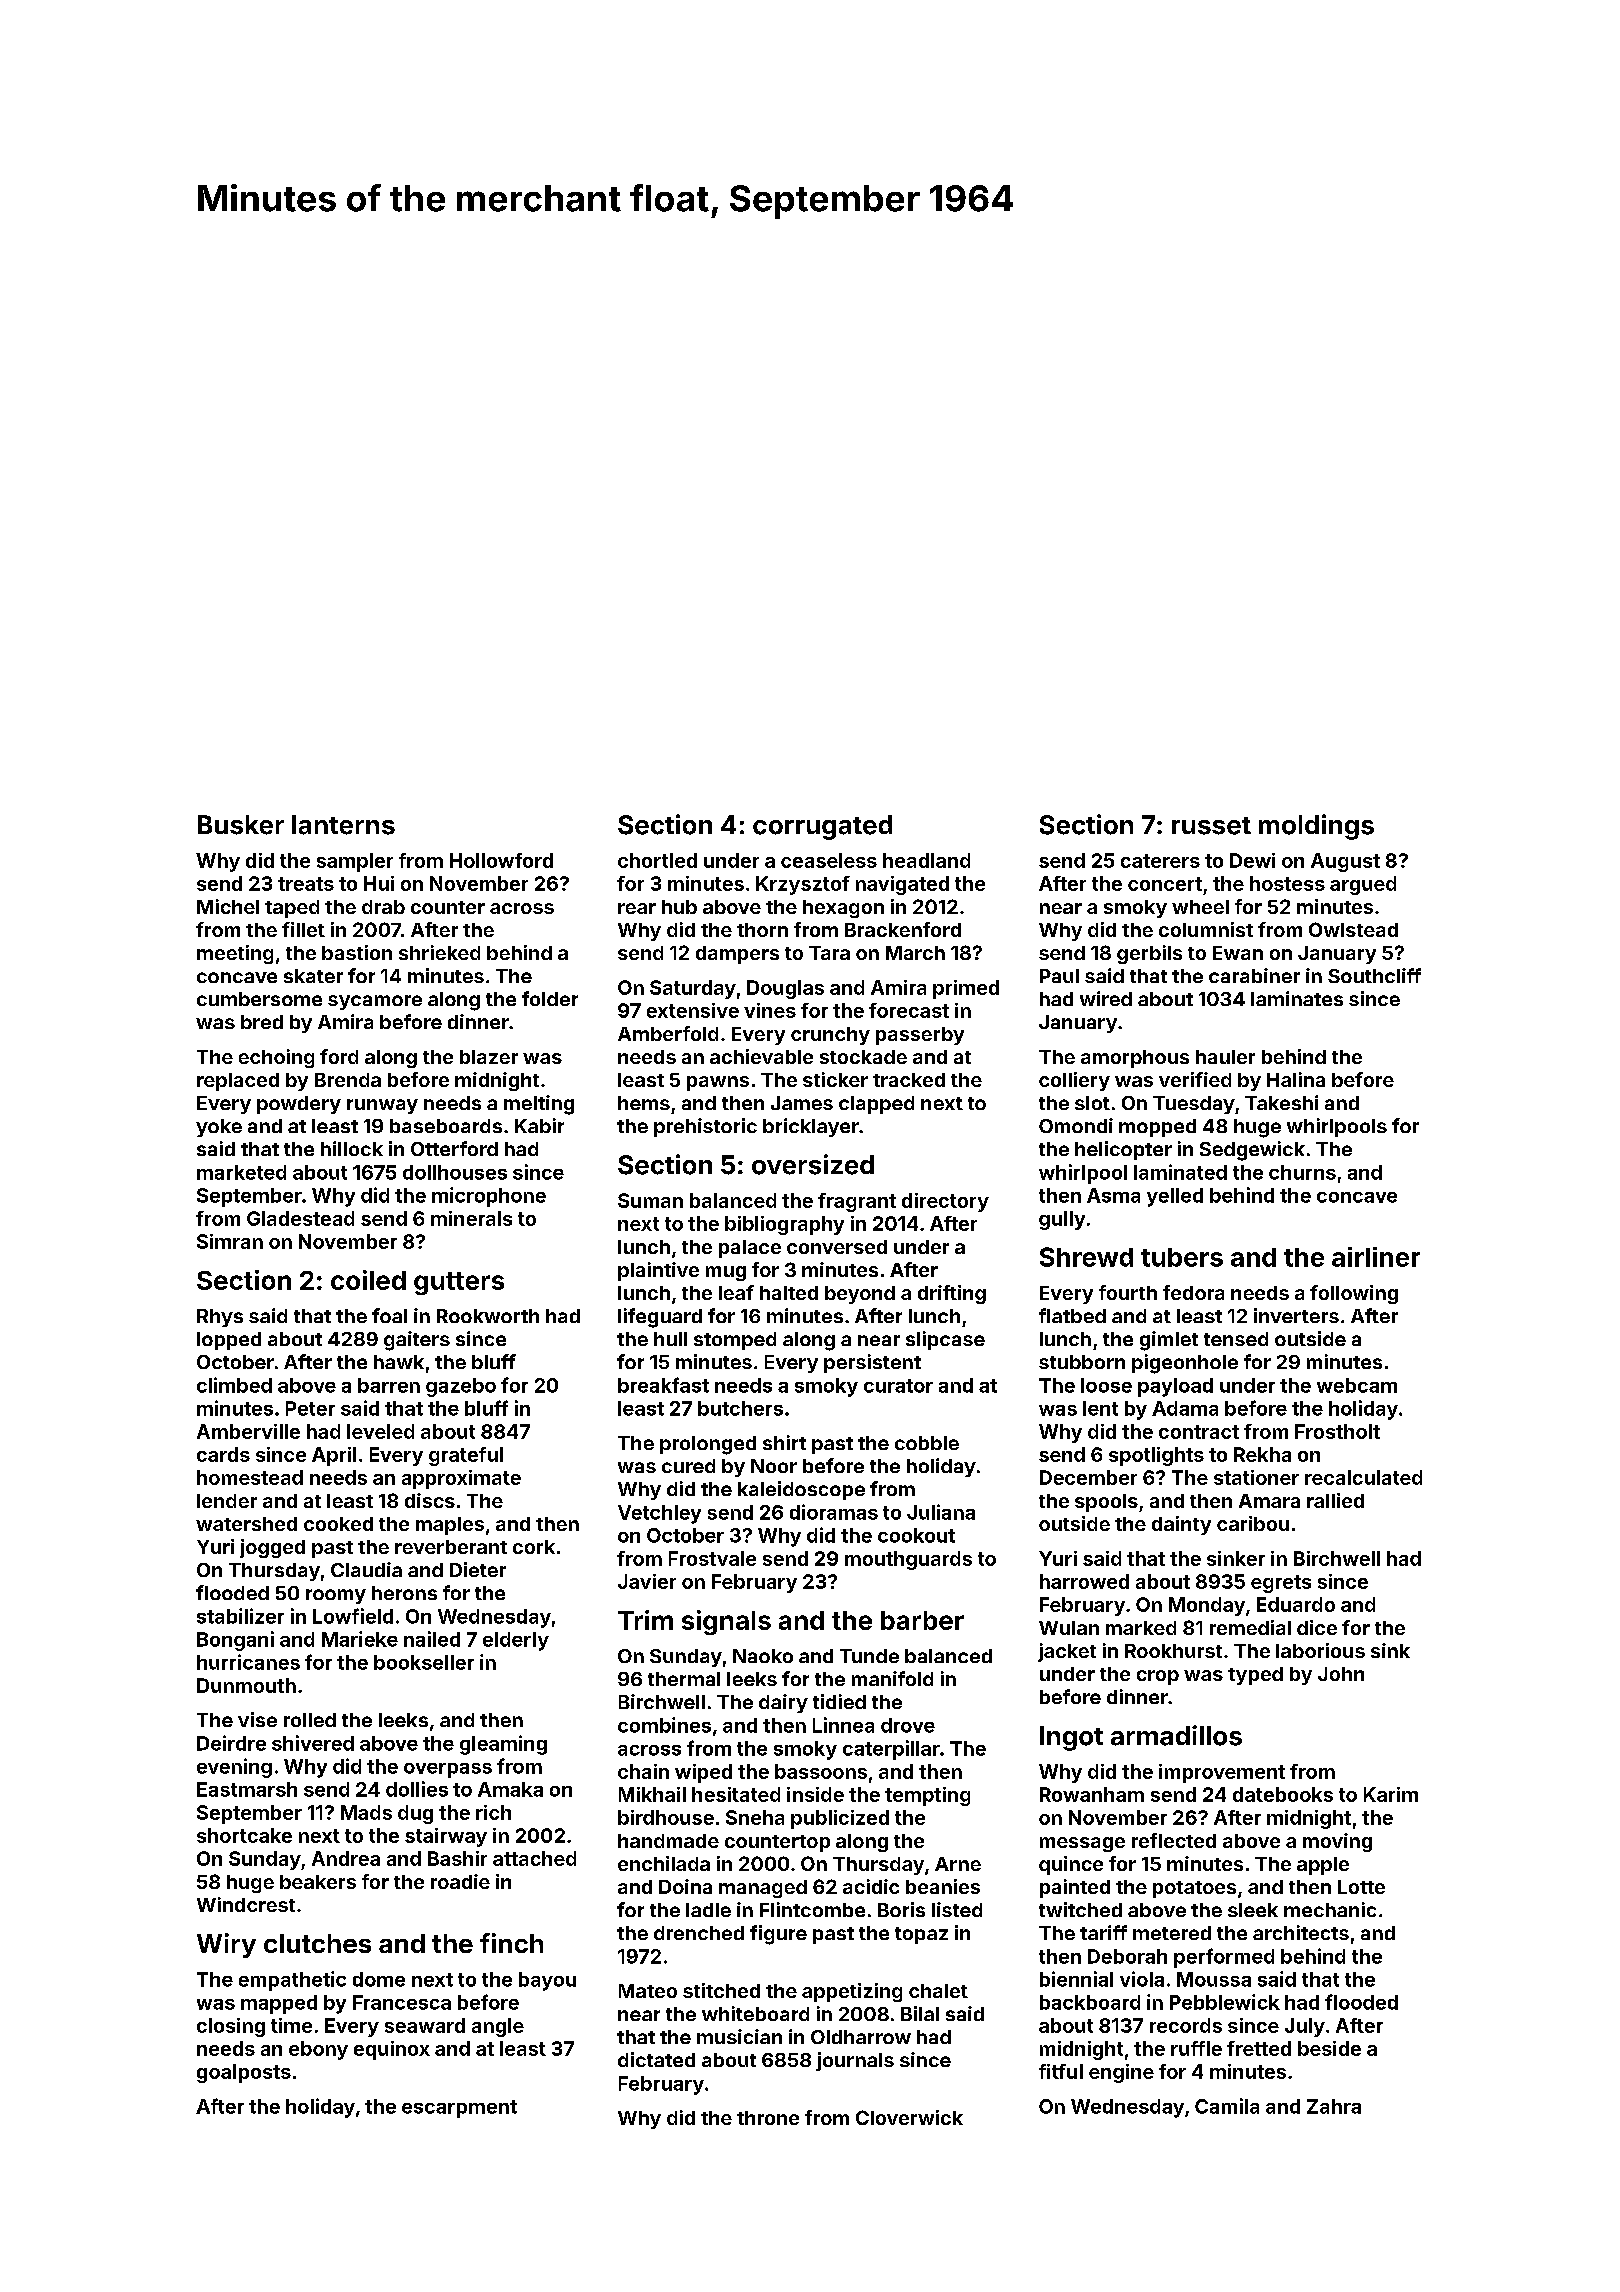  Describe the element at coordinates (1316, 827) in the screenshot. I see `moldings` at that location.
